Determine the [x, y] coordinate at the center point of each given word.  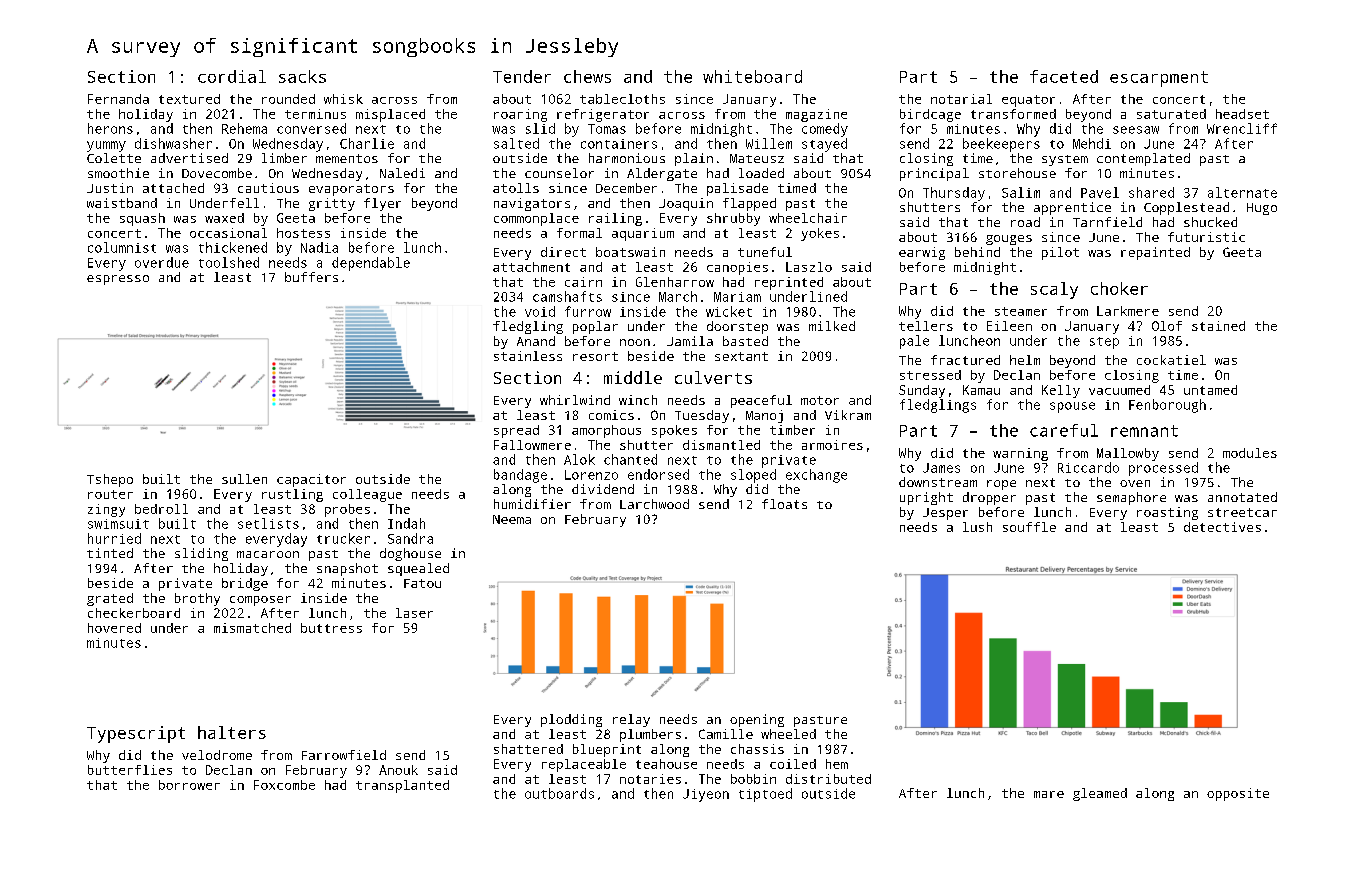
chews [587, 76]
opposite [1238, 794]
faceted [1064, 76]
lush [977, 527]
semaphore [1131, 498]
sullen [244, 479]
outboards [559, 793]
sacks [302, 76]
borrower [189, 785]
